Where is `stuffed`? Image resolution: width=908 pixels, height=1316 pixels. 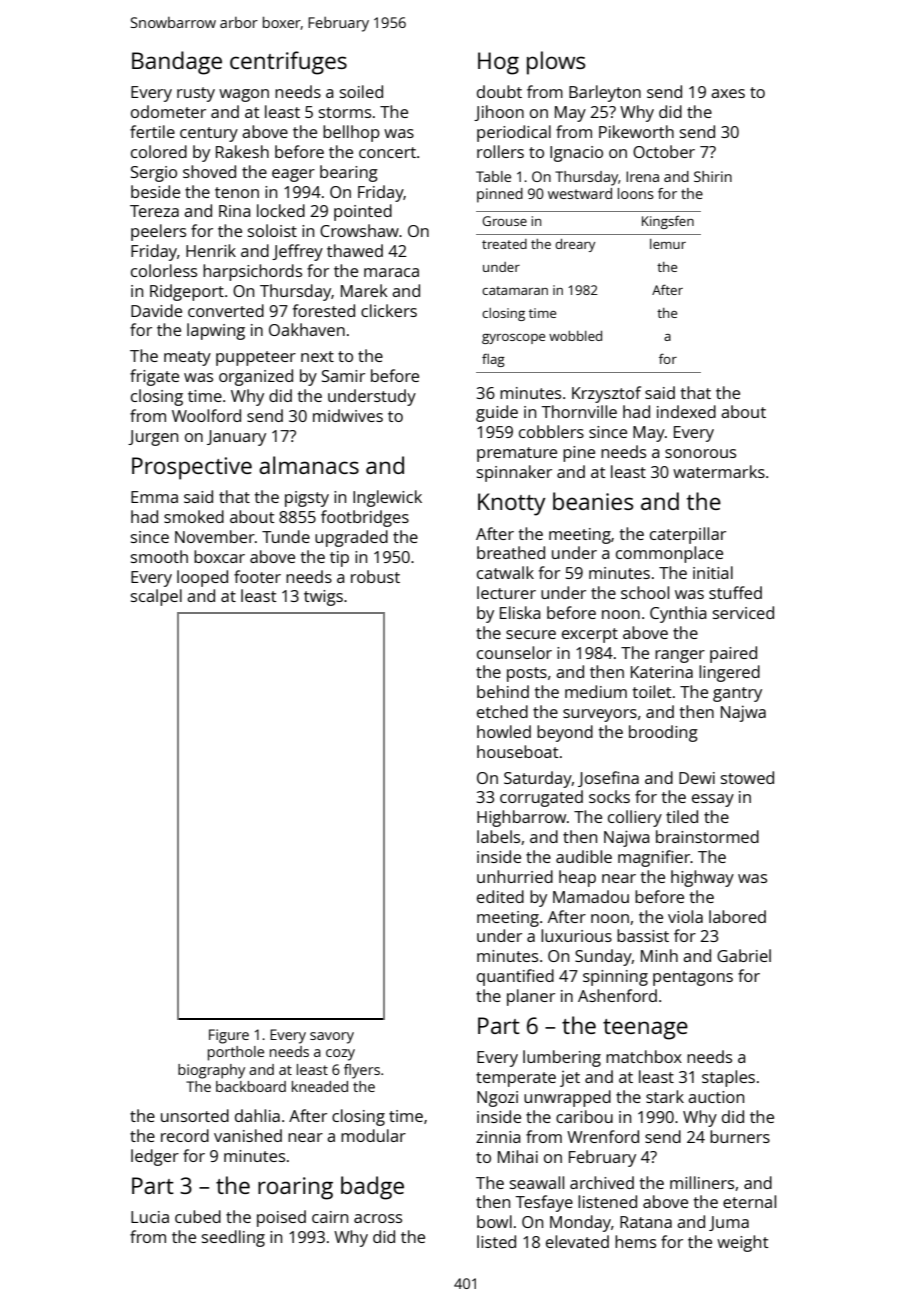 stuffed is located at coordinates (735, 592).
